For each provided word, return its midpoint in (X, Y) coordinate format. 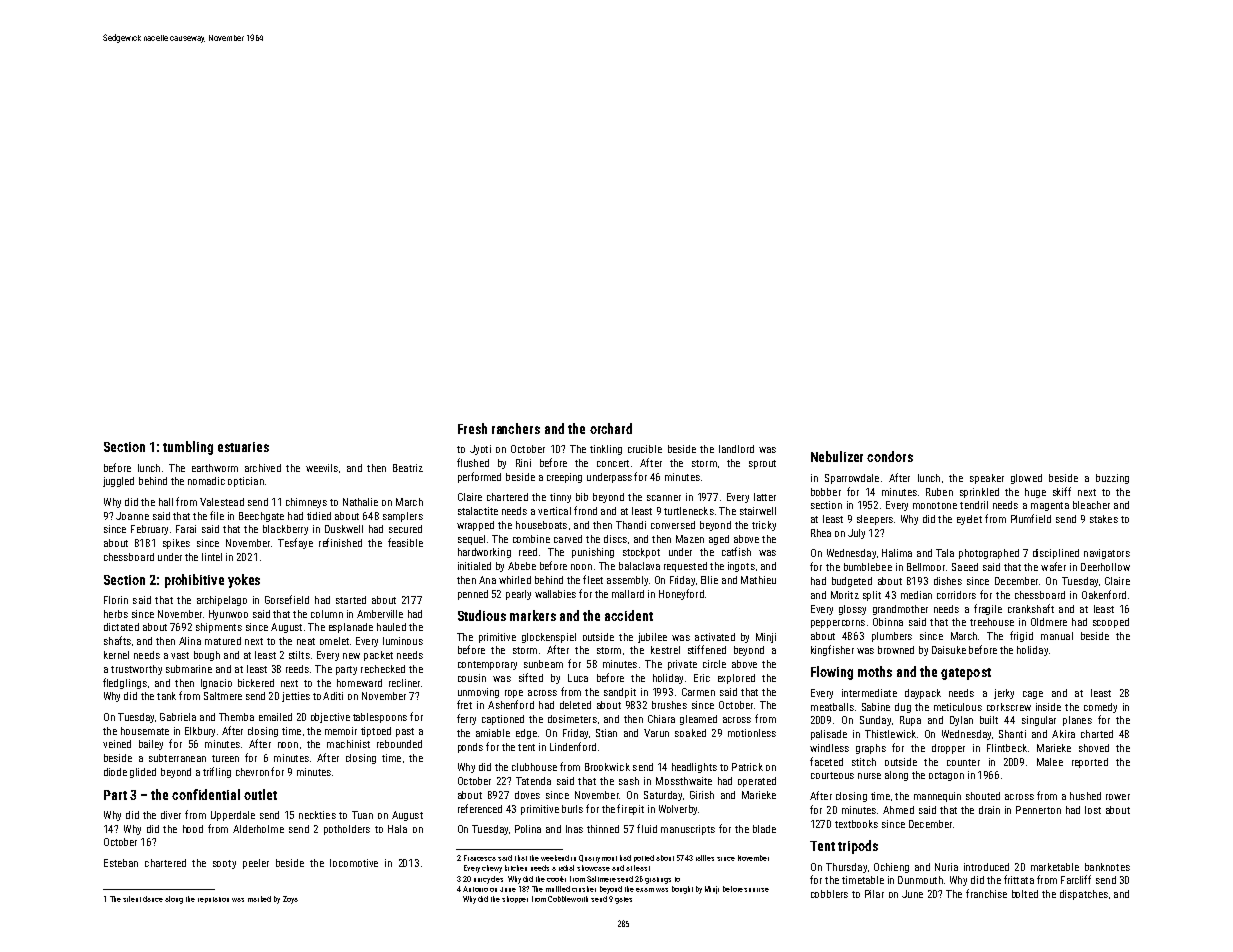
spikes (176, 544)
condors (890, 456)
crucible (645, 449)
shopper (515, 899)
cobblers (829, 894)
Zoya (290, 900)
